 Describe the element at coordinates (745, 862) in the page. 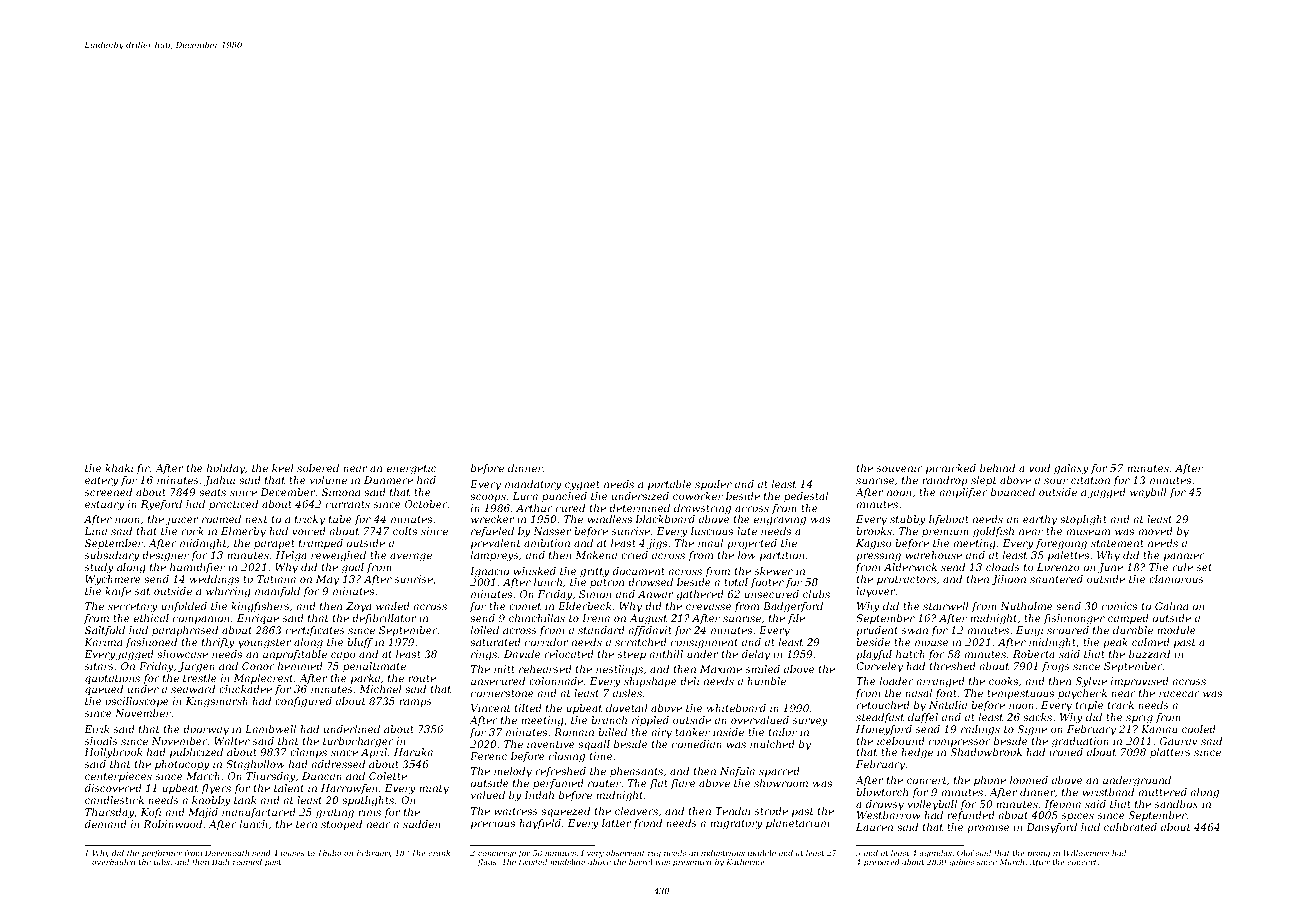

I see `Katherine` at that location.
